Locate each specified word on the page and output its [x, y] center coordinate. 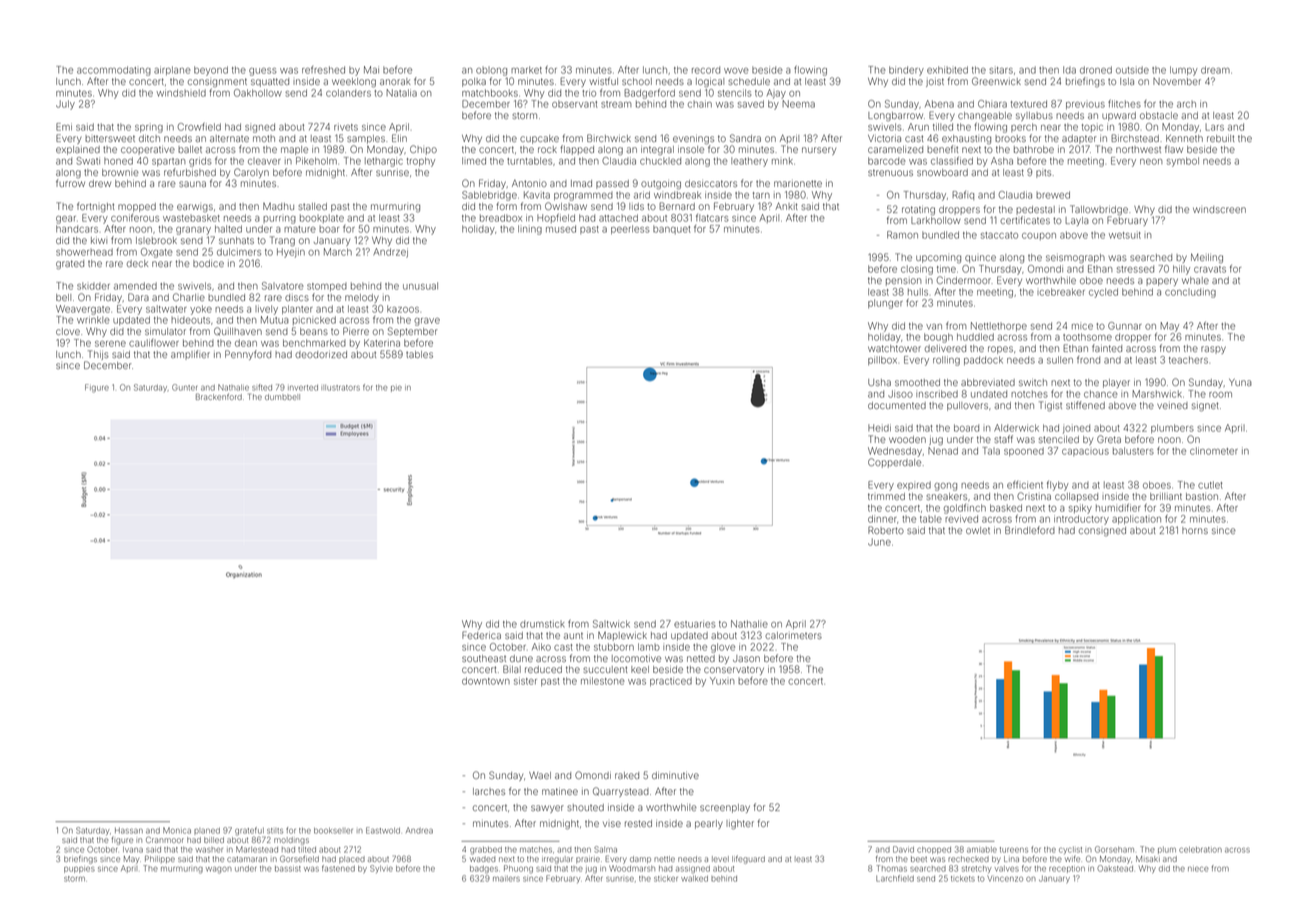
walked [694, 879]
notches [1029, 394]
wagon [219, 870]
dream [1215, 70]
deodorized [321, 354]
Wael [540, 775]
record [706, 70]
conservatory [734, 670]
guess [262, 72]
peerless [630, 229]
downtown [486, 681]
